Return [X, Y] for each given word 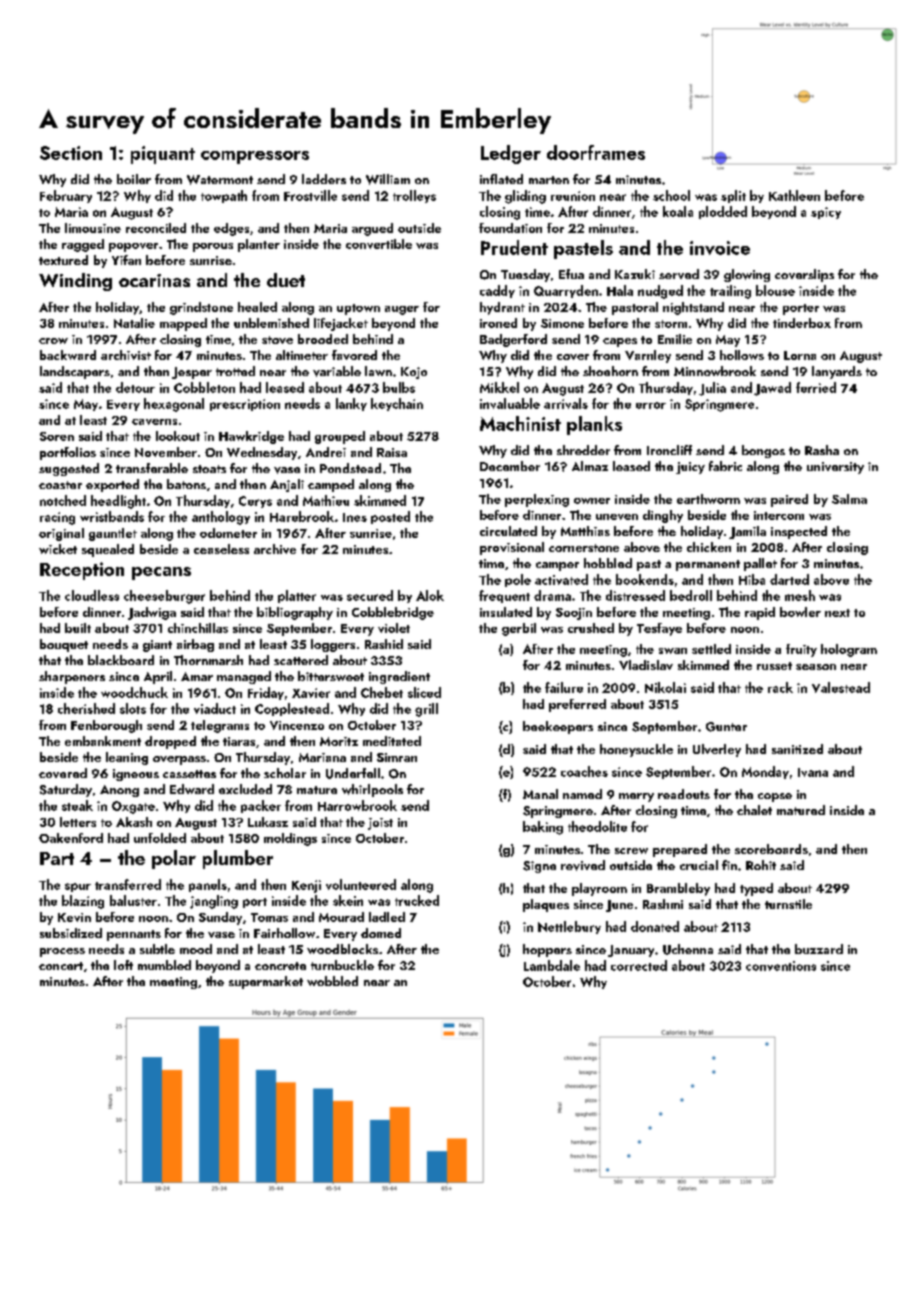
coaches [584, 771]
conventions [781, 966]
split [733, 196]
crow [53, 341]
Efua [571, 274]
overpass [179, 760]
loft [123, 965]
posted [390, 517]
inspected [799, 532]
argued [372, 229]
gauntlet [113, 534]
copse [775, 797]
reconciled [156, 228]
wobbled [332, 981]
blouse [775, 290]
